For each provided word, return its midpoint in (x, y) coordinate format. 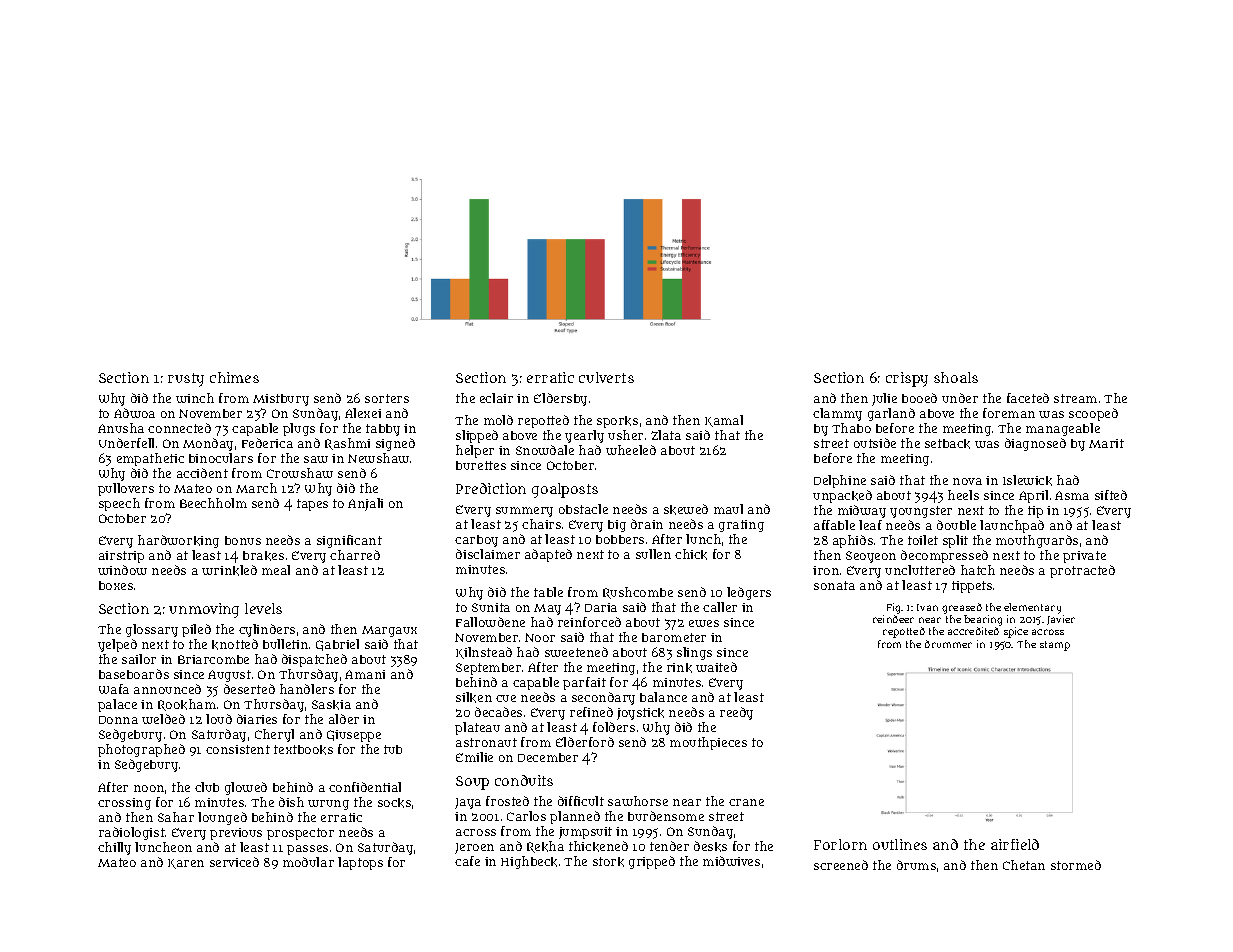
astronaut (486, 742)
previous (236, 834)
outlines (900, 844)
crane (746, 802)
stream (1075, 398)
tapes (312, 505)
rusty (186, 380)
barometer (674, 637)
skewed (686, 509)
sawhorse (638, 801)
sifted (1111, 495)
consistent (238, 749)
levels (263, 608)
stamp (1055, 646)
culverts (606, 377)
